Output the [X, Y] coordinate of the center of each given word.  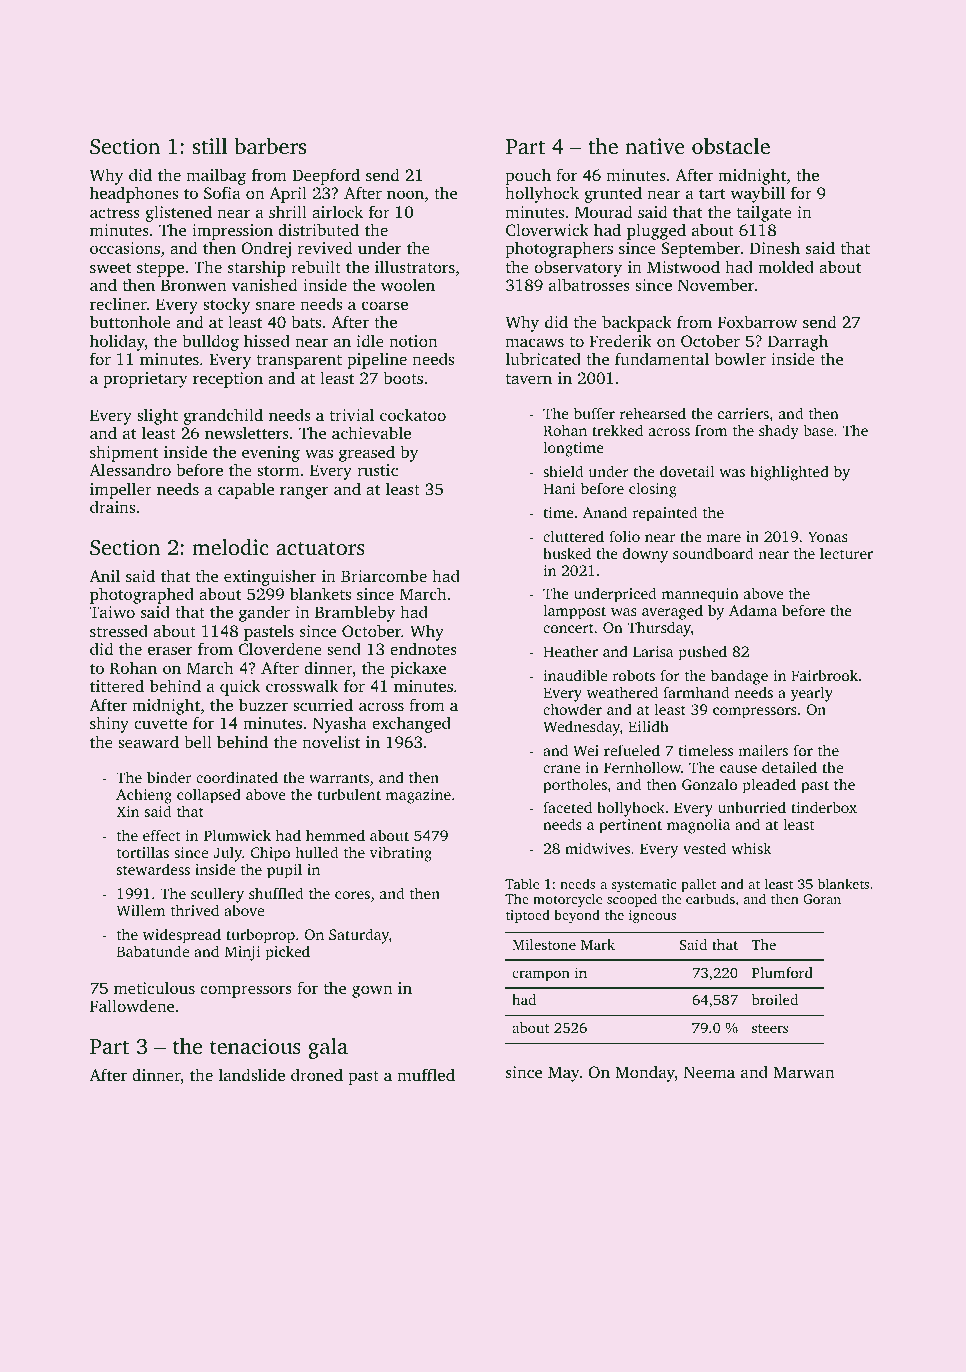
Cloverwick [547, 230]
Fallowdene [132, 1005]
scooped [632, 900]
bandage [739, 677]
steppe [160, 270]
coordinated [237, 777]
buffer [594, 413]
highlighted [789, 473]
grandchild [223, 416]
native [655, 146]
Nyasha [340, 724]
